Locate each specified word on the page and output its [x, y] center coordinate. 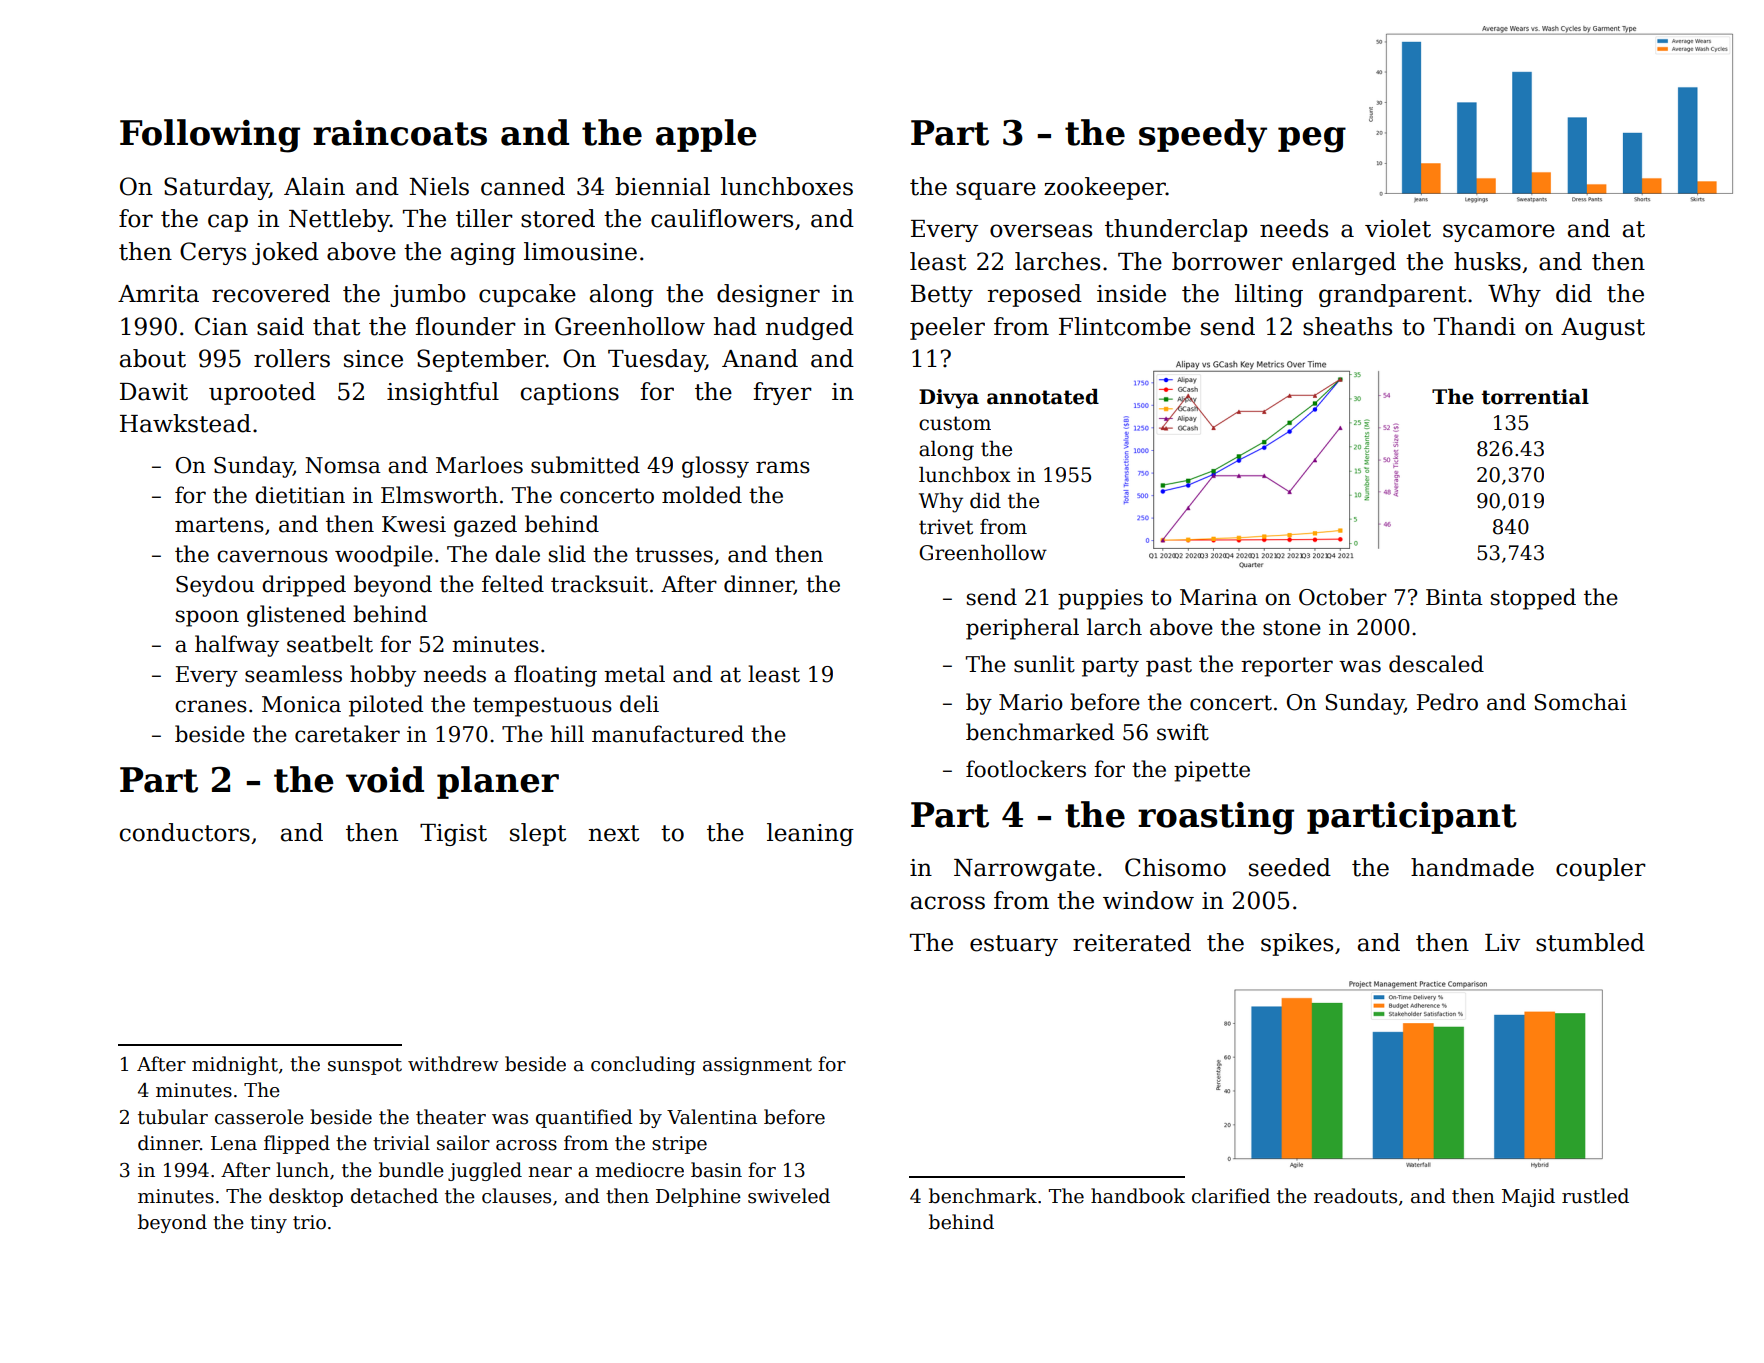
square [996, 191]
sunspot [365, 1066]
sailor [463, 1143]
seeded [1290, 867]
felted [513, 584]
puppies [1100, 599]
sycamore [1499, 233]
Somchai [1580, 702]
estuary [1014, 945]
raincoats [400, 133]
